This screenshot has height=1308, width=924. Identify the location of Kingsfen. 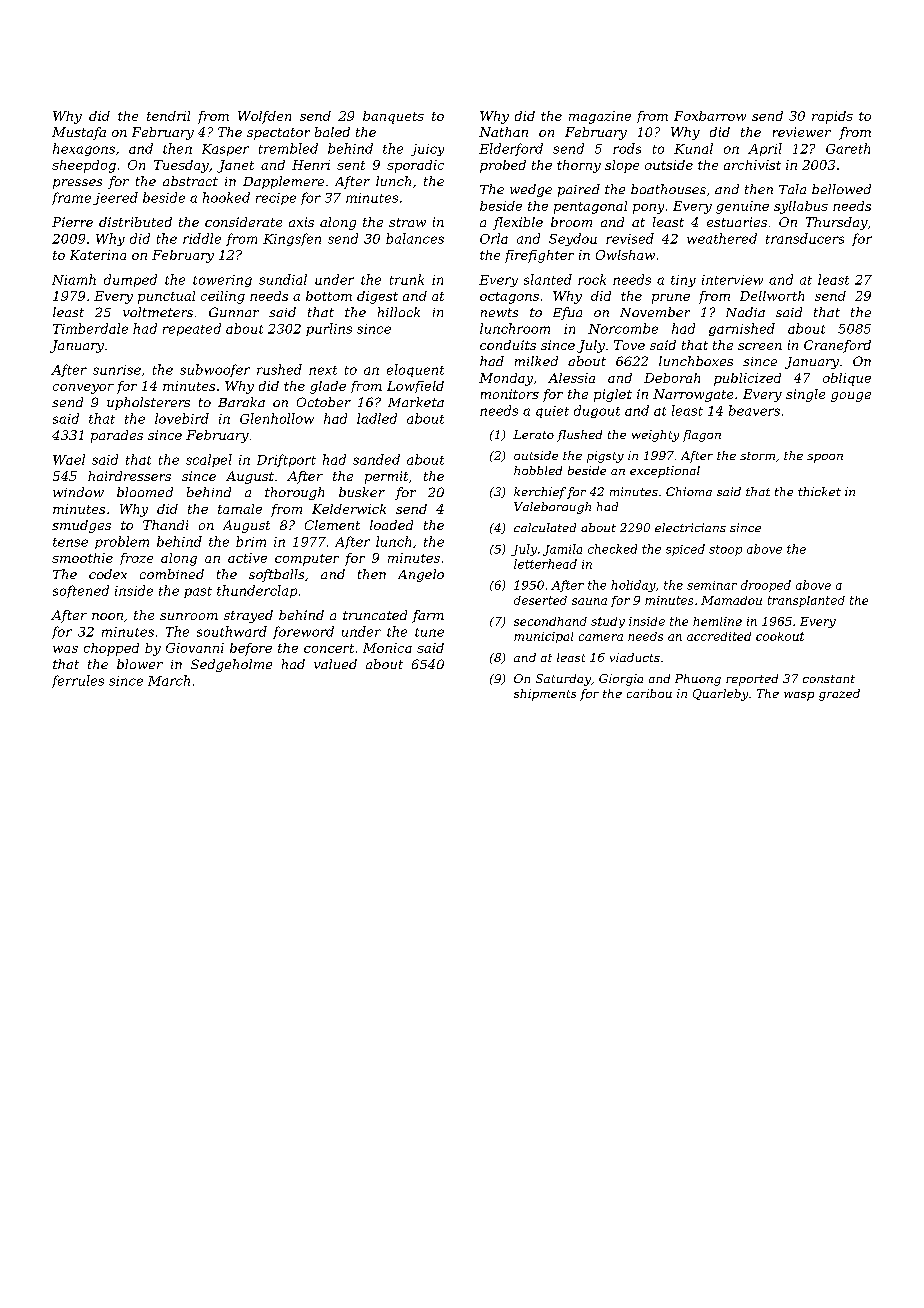
(292, 239).
